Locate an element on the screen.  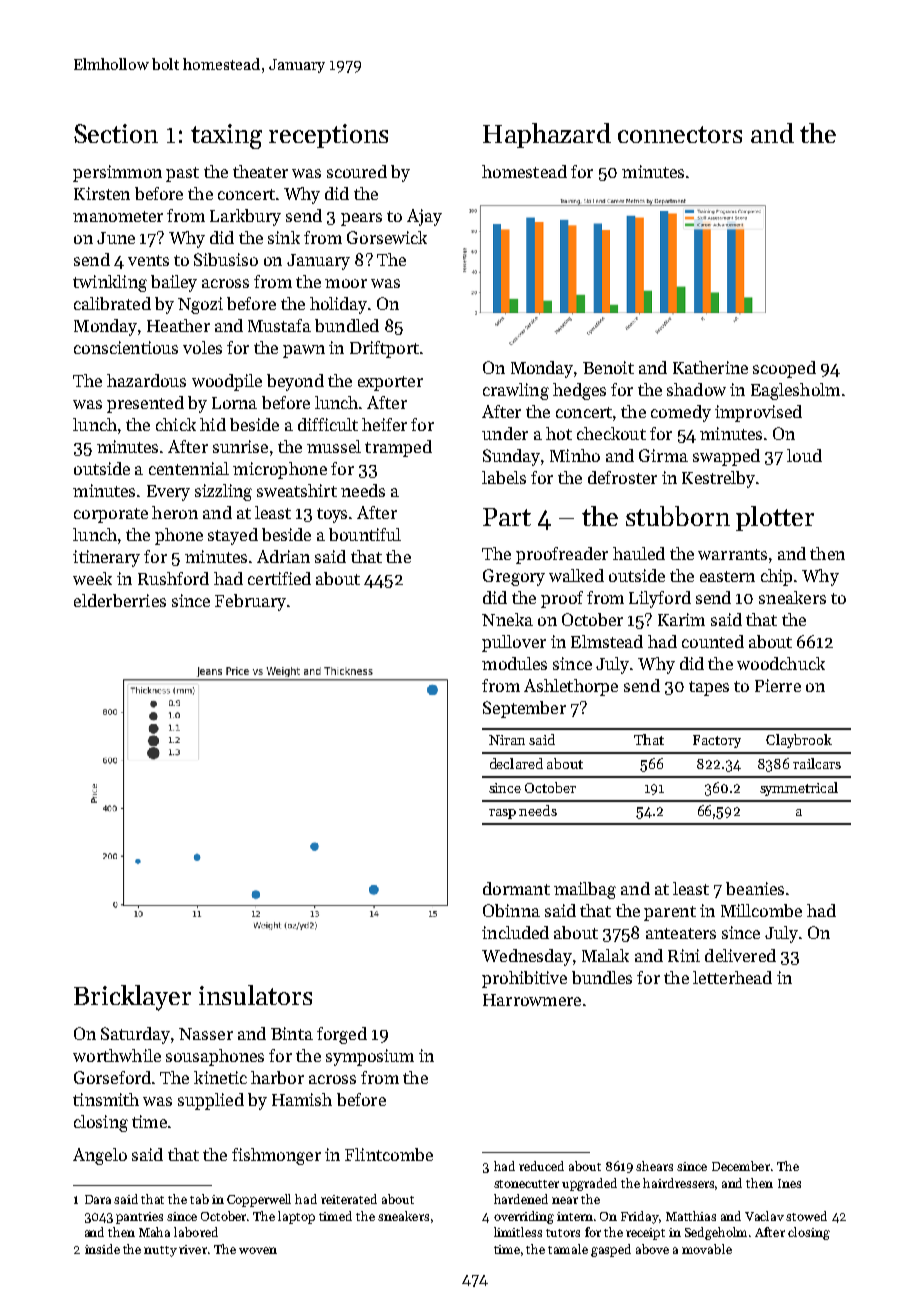
Haphazard is located at coordinates (547, 135).
